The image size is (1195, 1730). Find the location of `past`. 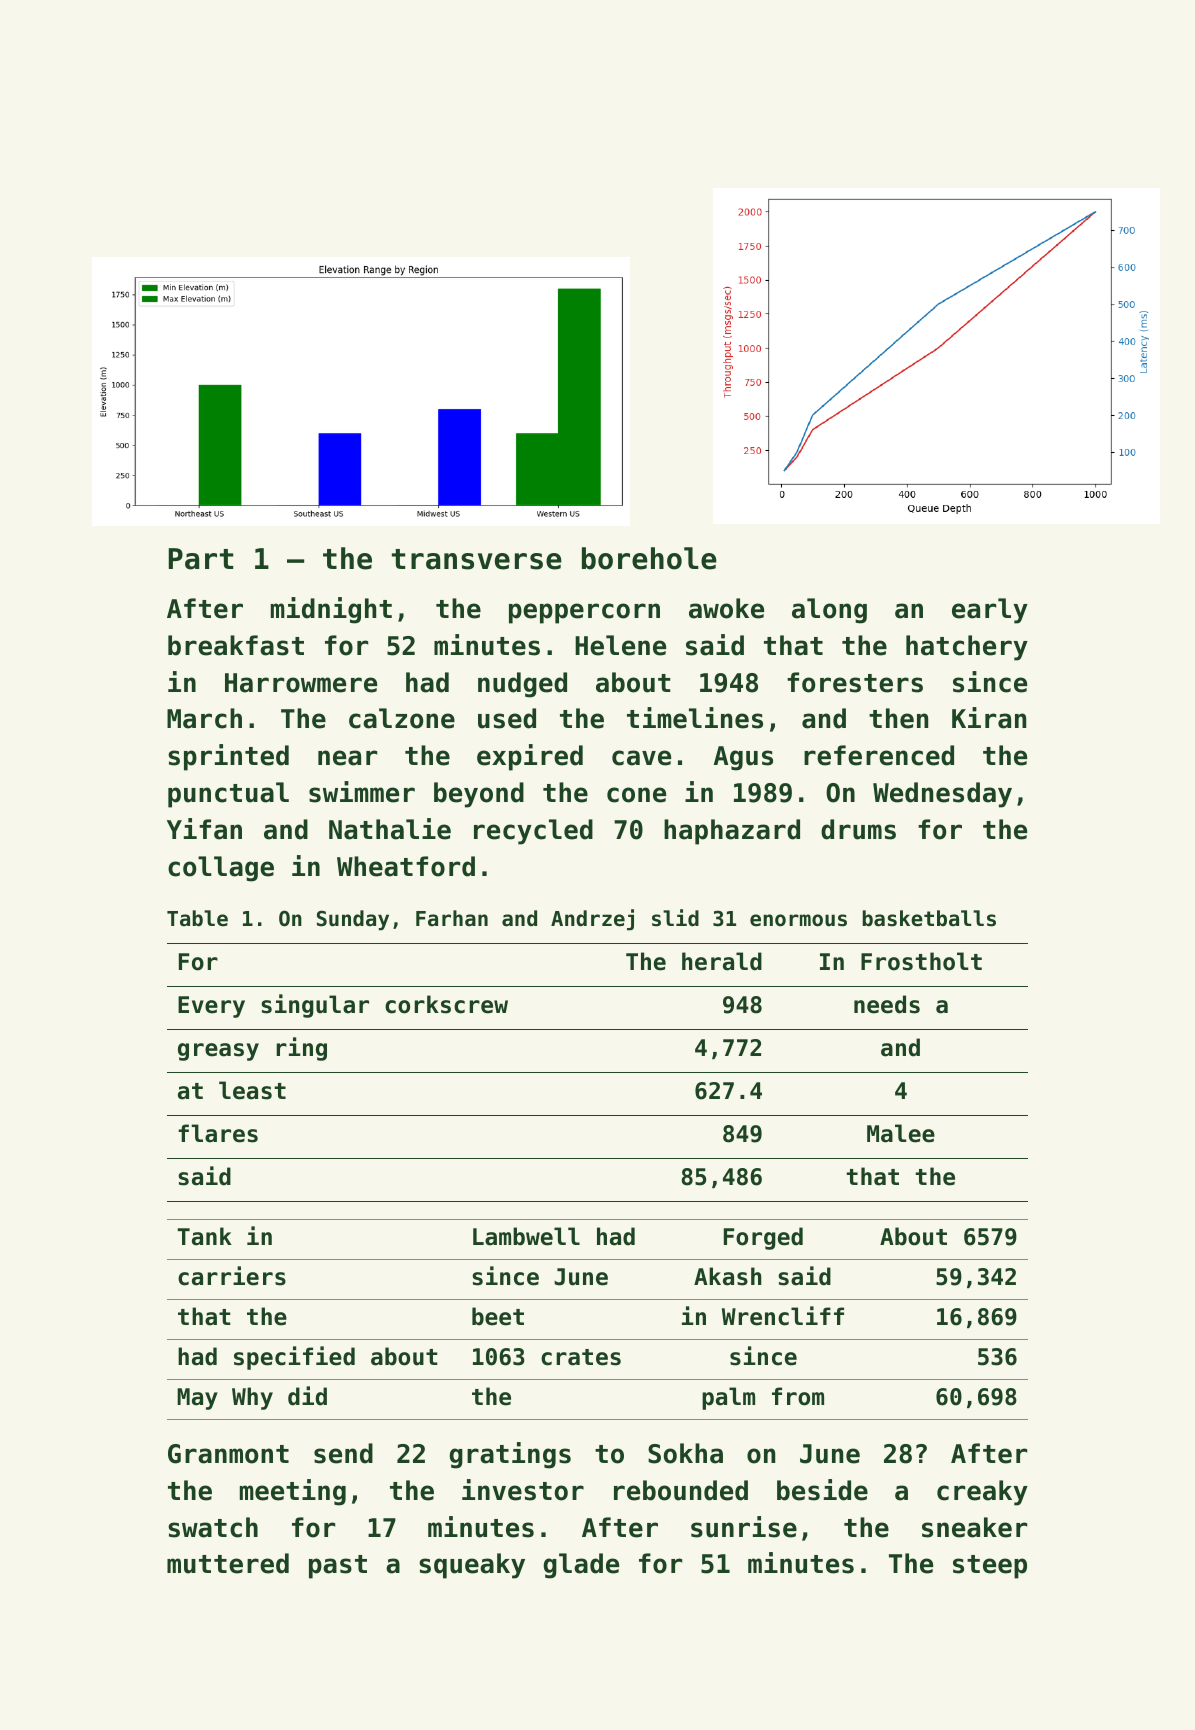

past is located at coordinates (338, 1567).
